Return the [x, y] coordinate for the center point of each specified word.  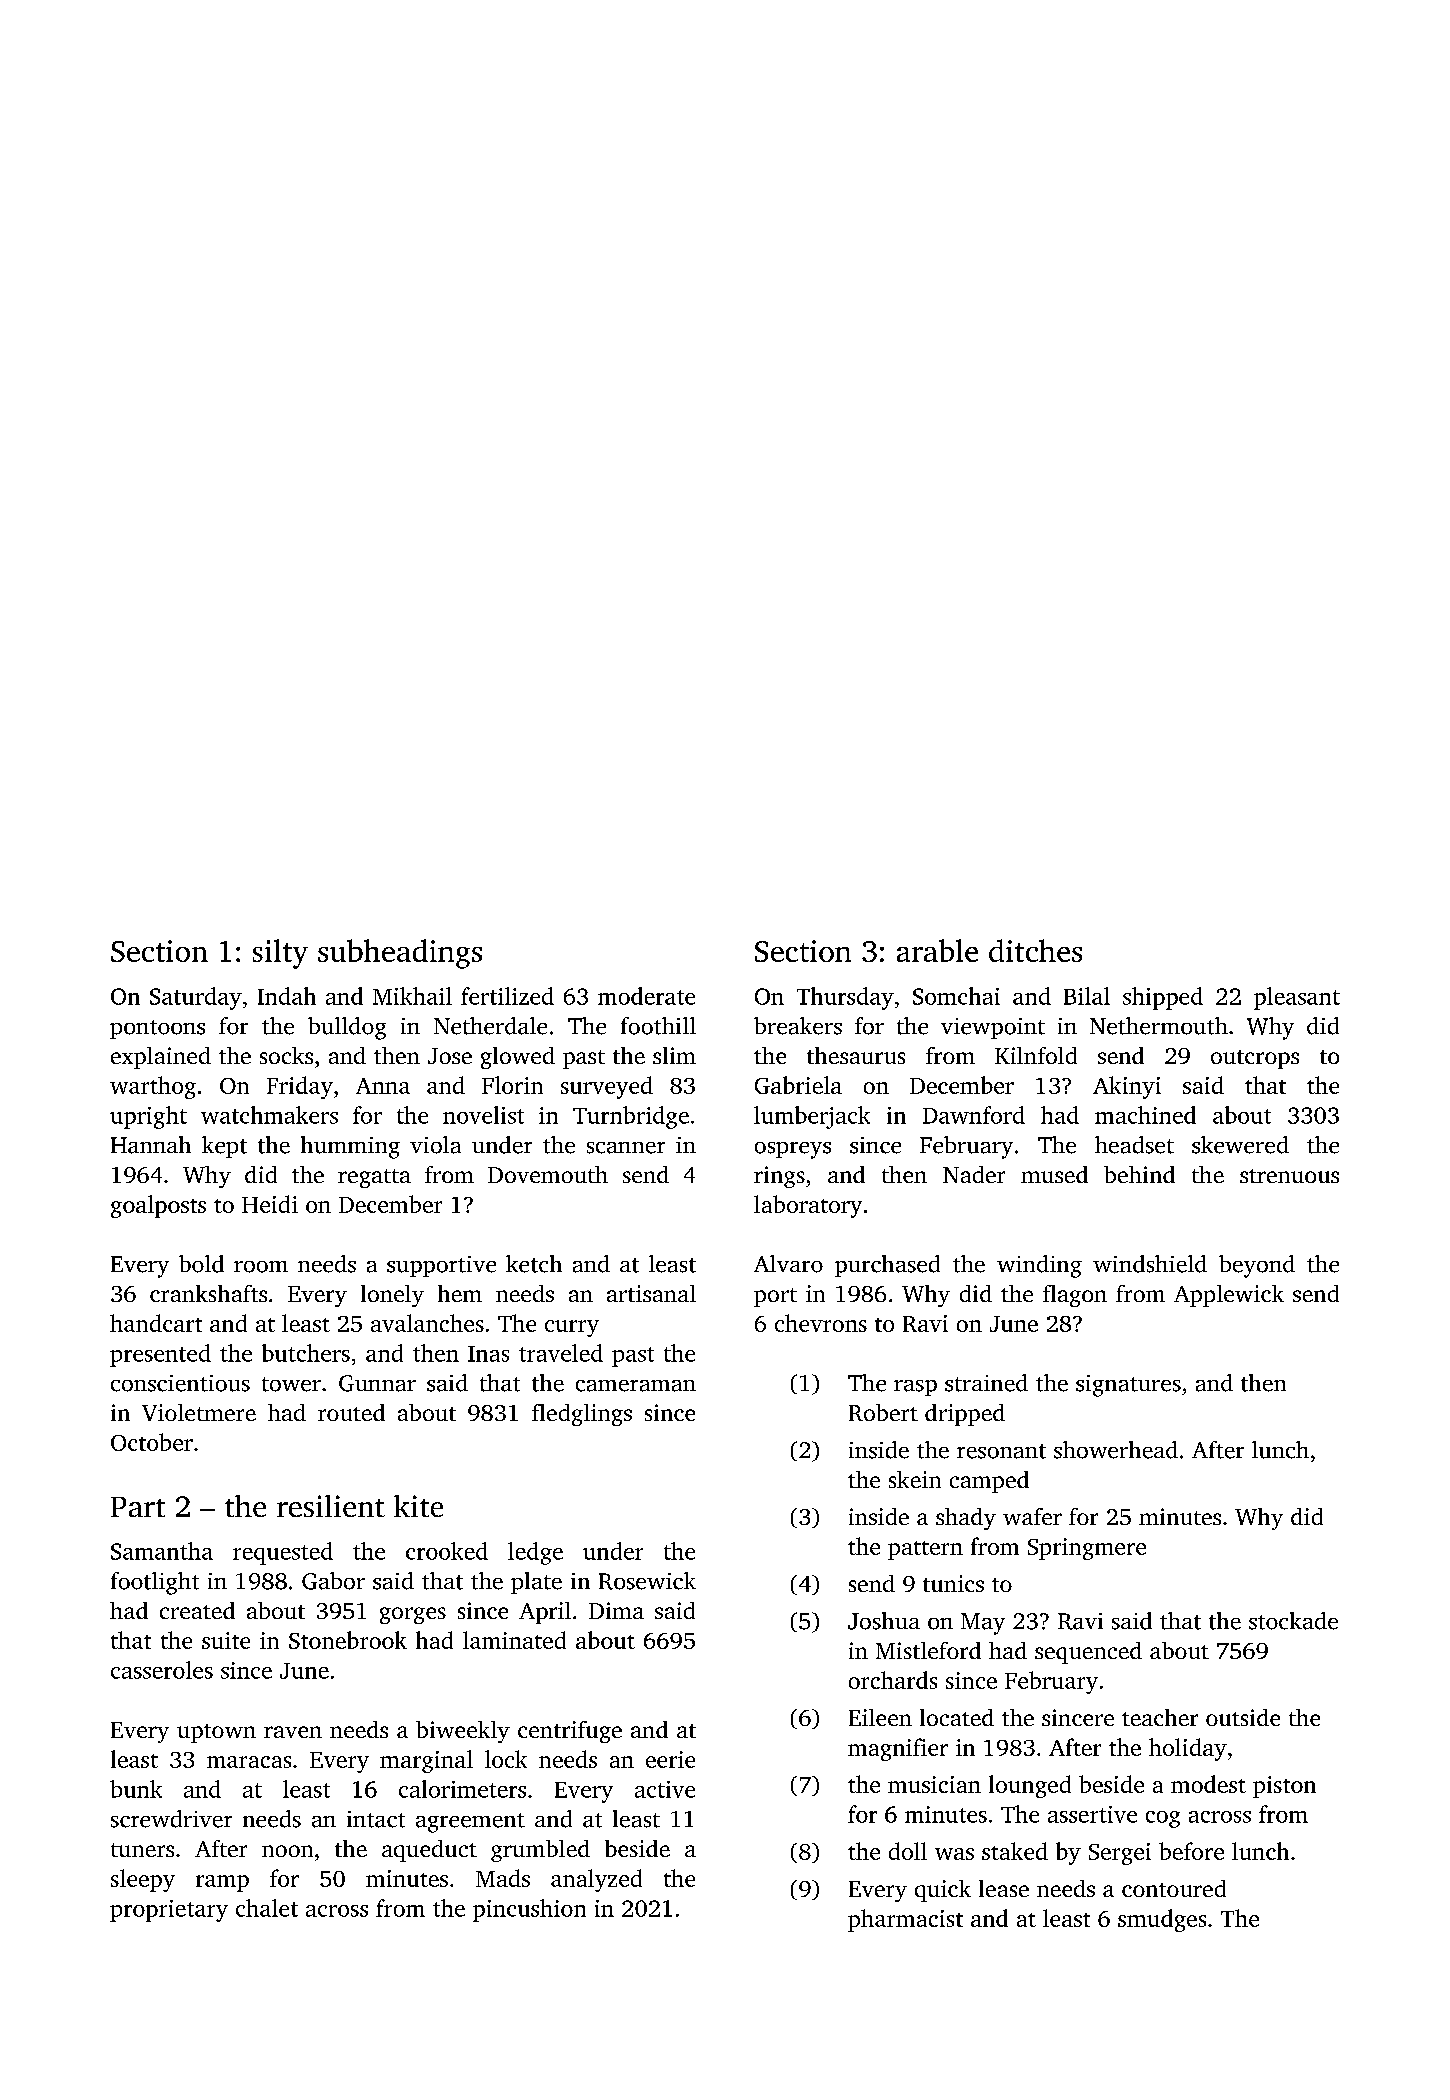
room [261, 1267]
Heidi [270, 1204]
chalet [267, 1908]
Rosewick [647, 1581]
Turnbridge [631, 1117]
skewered [1240, 1145]
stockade [1293, 1621]
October [152, 1442]
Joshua [884, 1621]
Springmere [1087, 1549]
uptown [216, 1733]
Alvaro [788, 1264]
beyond [1257, 1266]
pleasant [1297, 998]
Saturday [196, 998]
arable [937, 950]
